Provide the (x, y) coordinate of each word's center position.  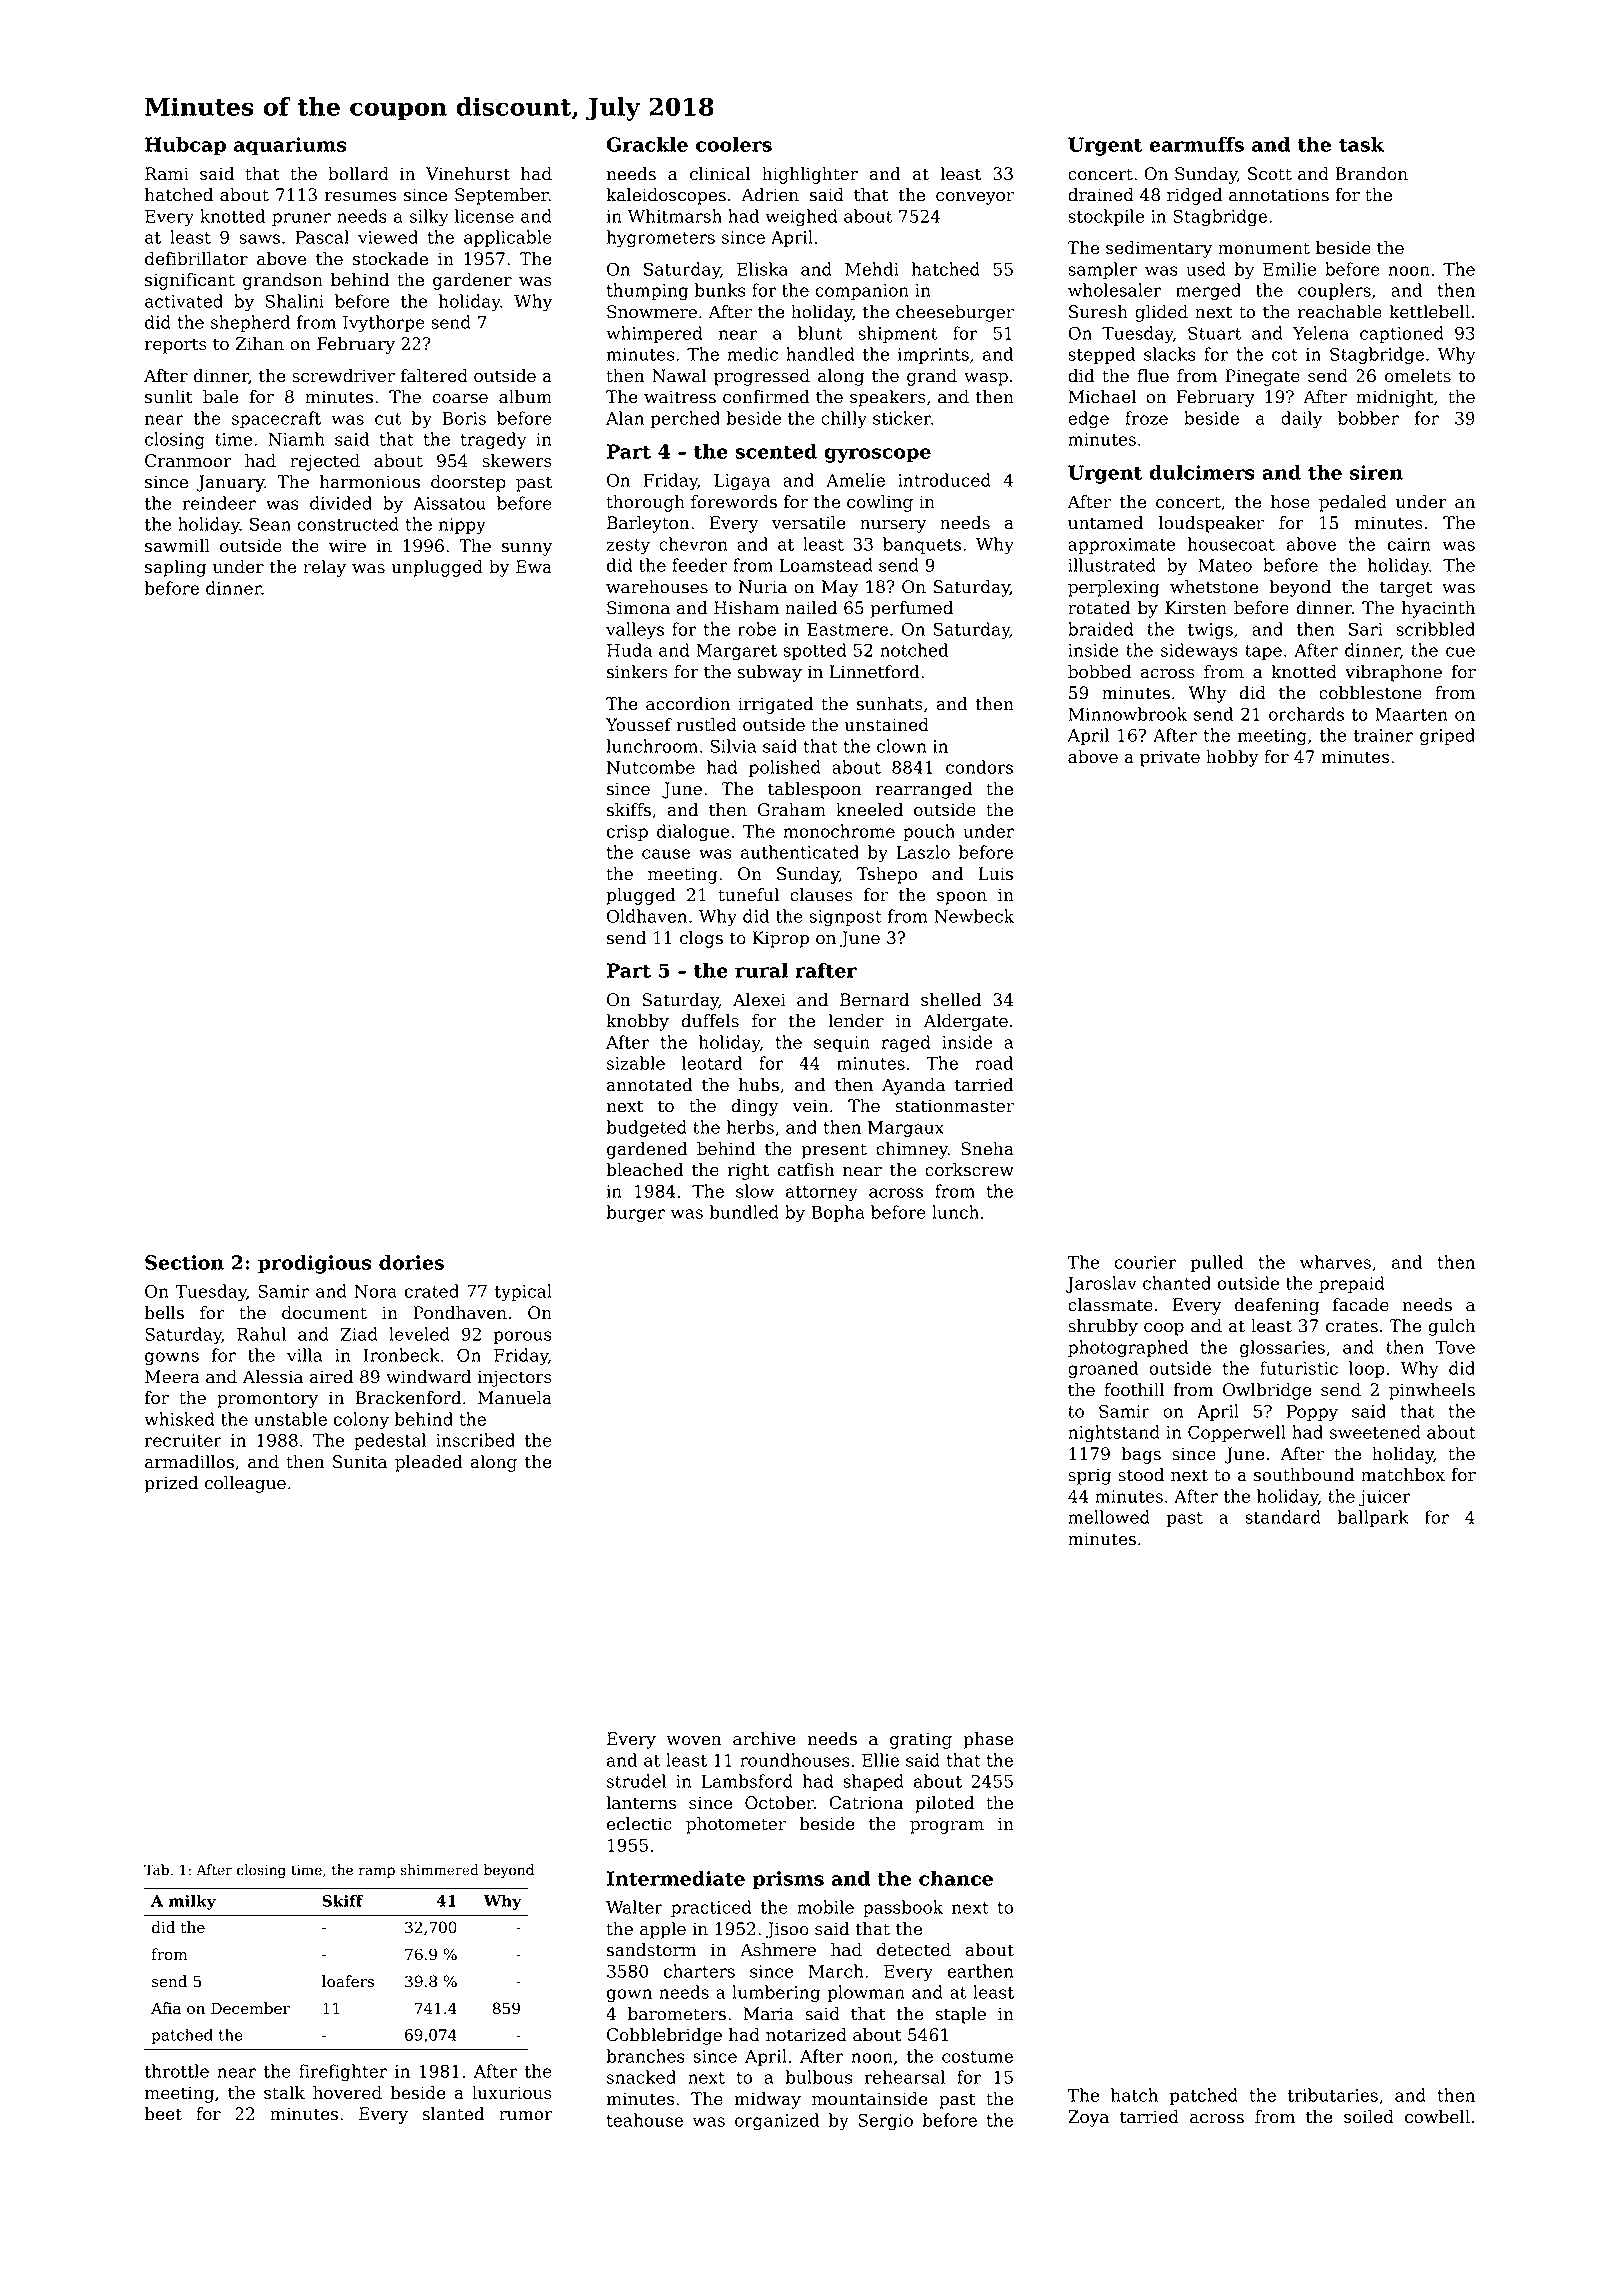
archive (764, 1739)
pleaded (429, 1463)
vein (810, 1106)
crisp (627, 833)
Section (184, 1262)
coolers (734, 144)
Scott (1270, 174)
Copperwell (1237, 1433)
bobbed (1099, 672)
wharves (1335, 1262)
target (1406, 589)
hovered (347, 2093)
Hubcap (185, 146)
